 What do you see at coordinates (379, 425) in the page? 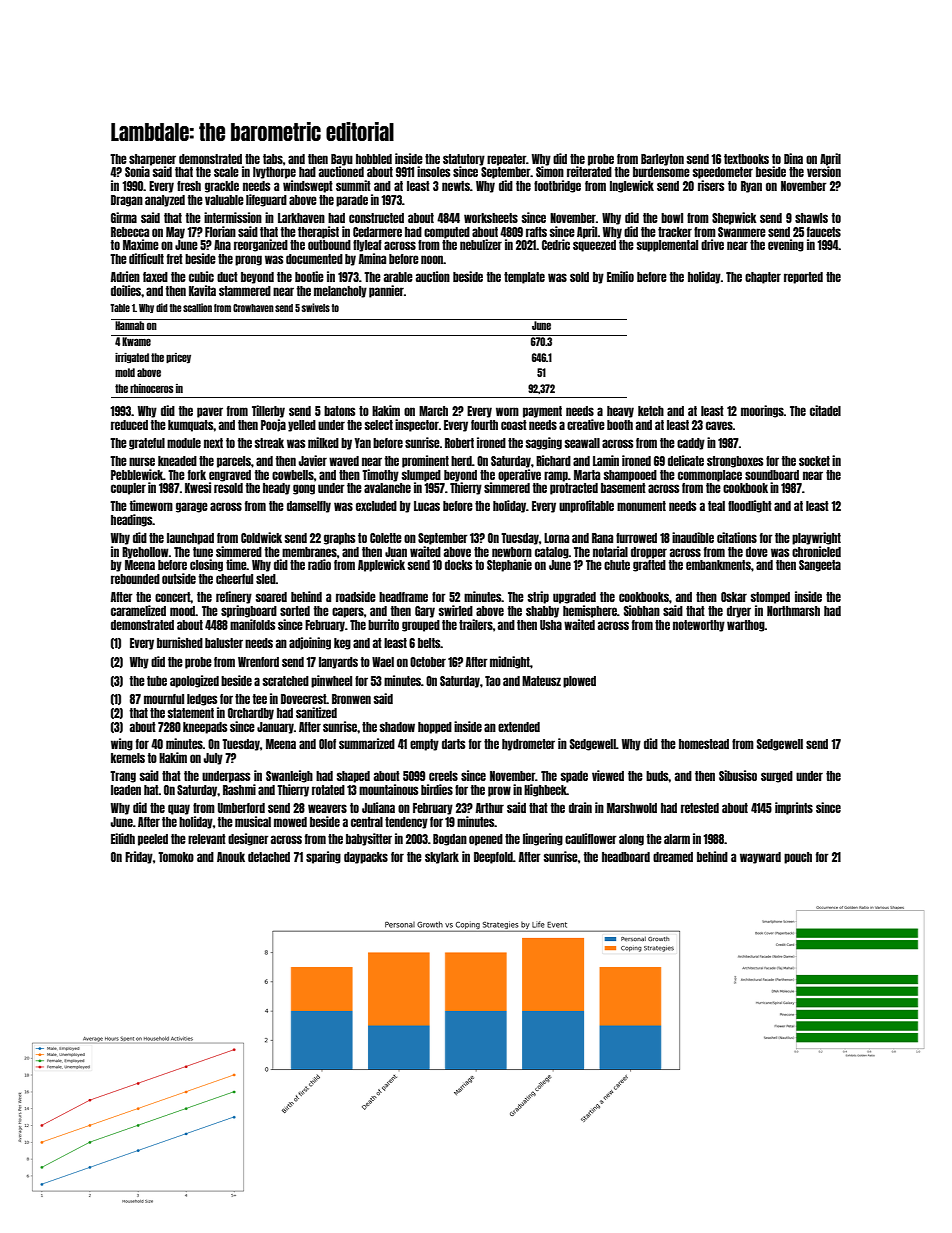
I see `select` at bounding box center [379, 425].
